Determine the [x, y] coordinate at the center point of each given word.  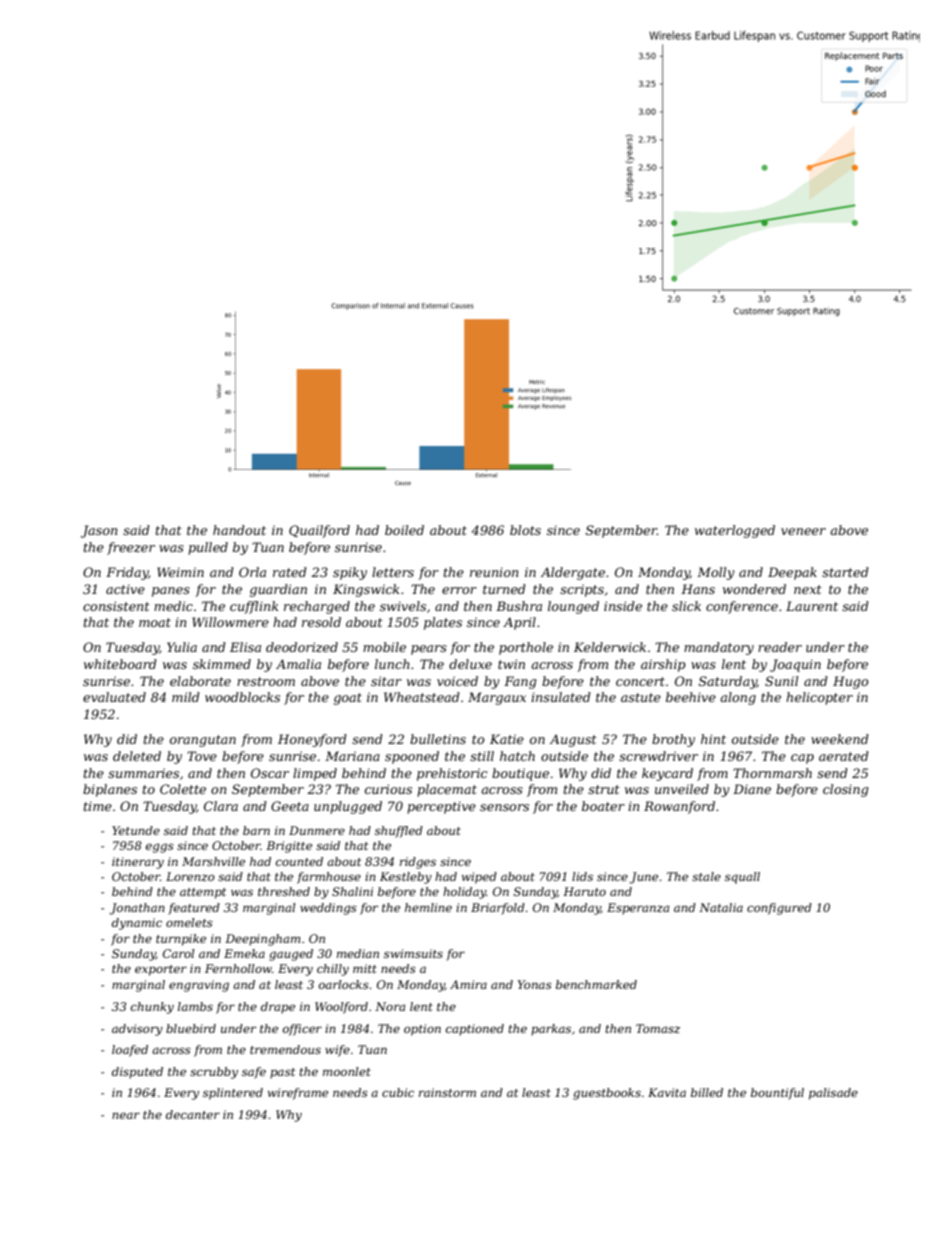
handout [239, 530]
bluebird [191, 1028]
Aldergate [573, 573]
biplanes [110, 790]
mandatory [719, 648]
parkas [551, 1030]
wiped [479, 878]
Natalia [721, 907]
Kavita [667, 1092]
